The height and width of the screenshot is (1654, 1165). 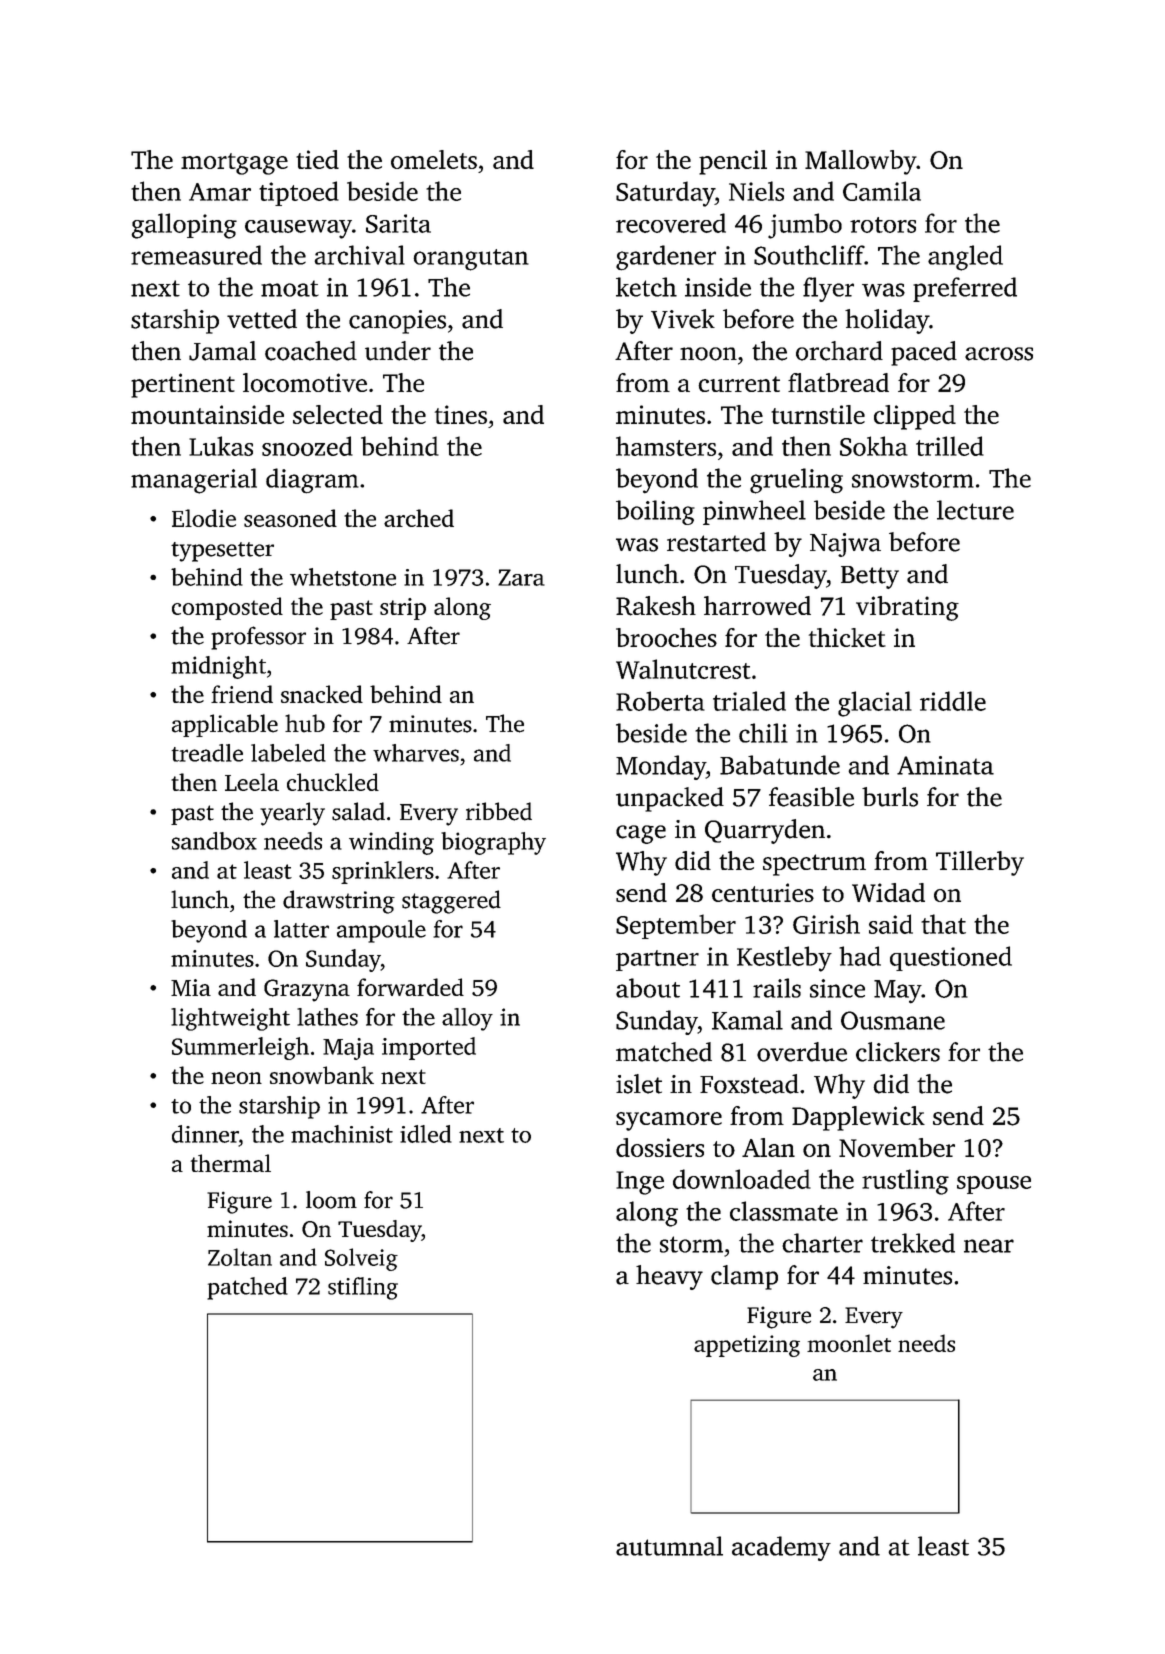 I want to click on autumnal, so click(x=669, y=1546).
